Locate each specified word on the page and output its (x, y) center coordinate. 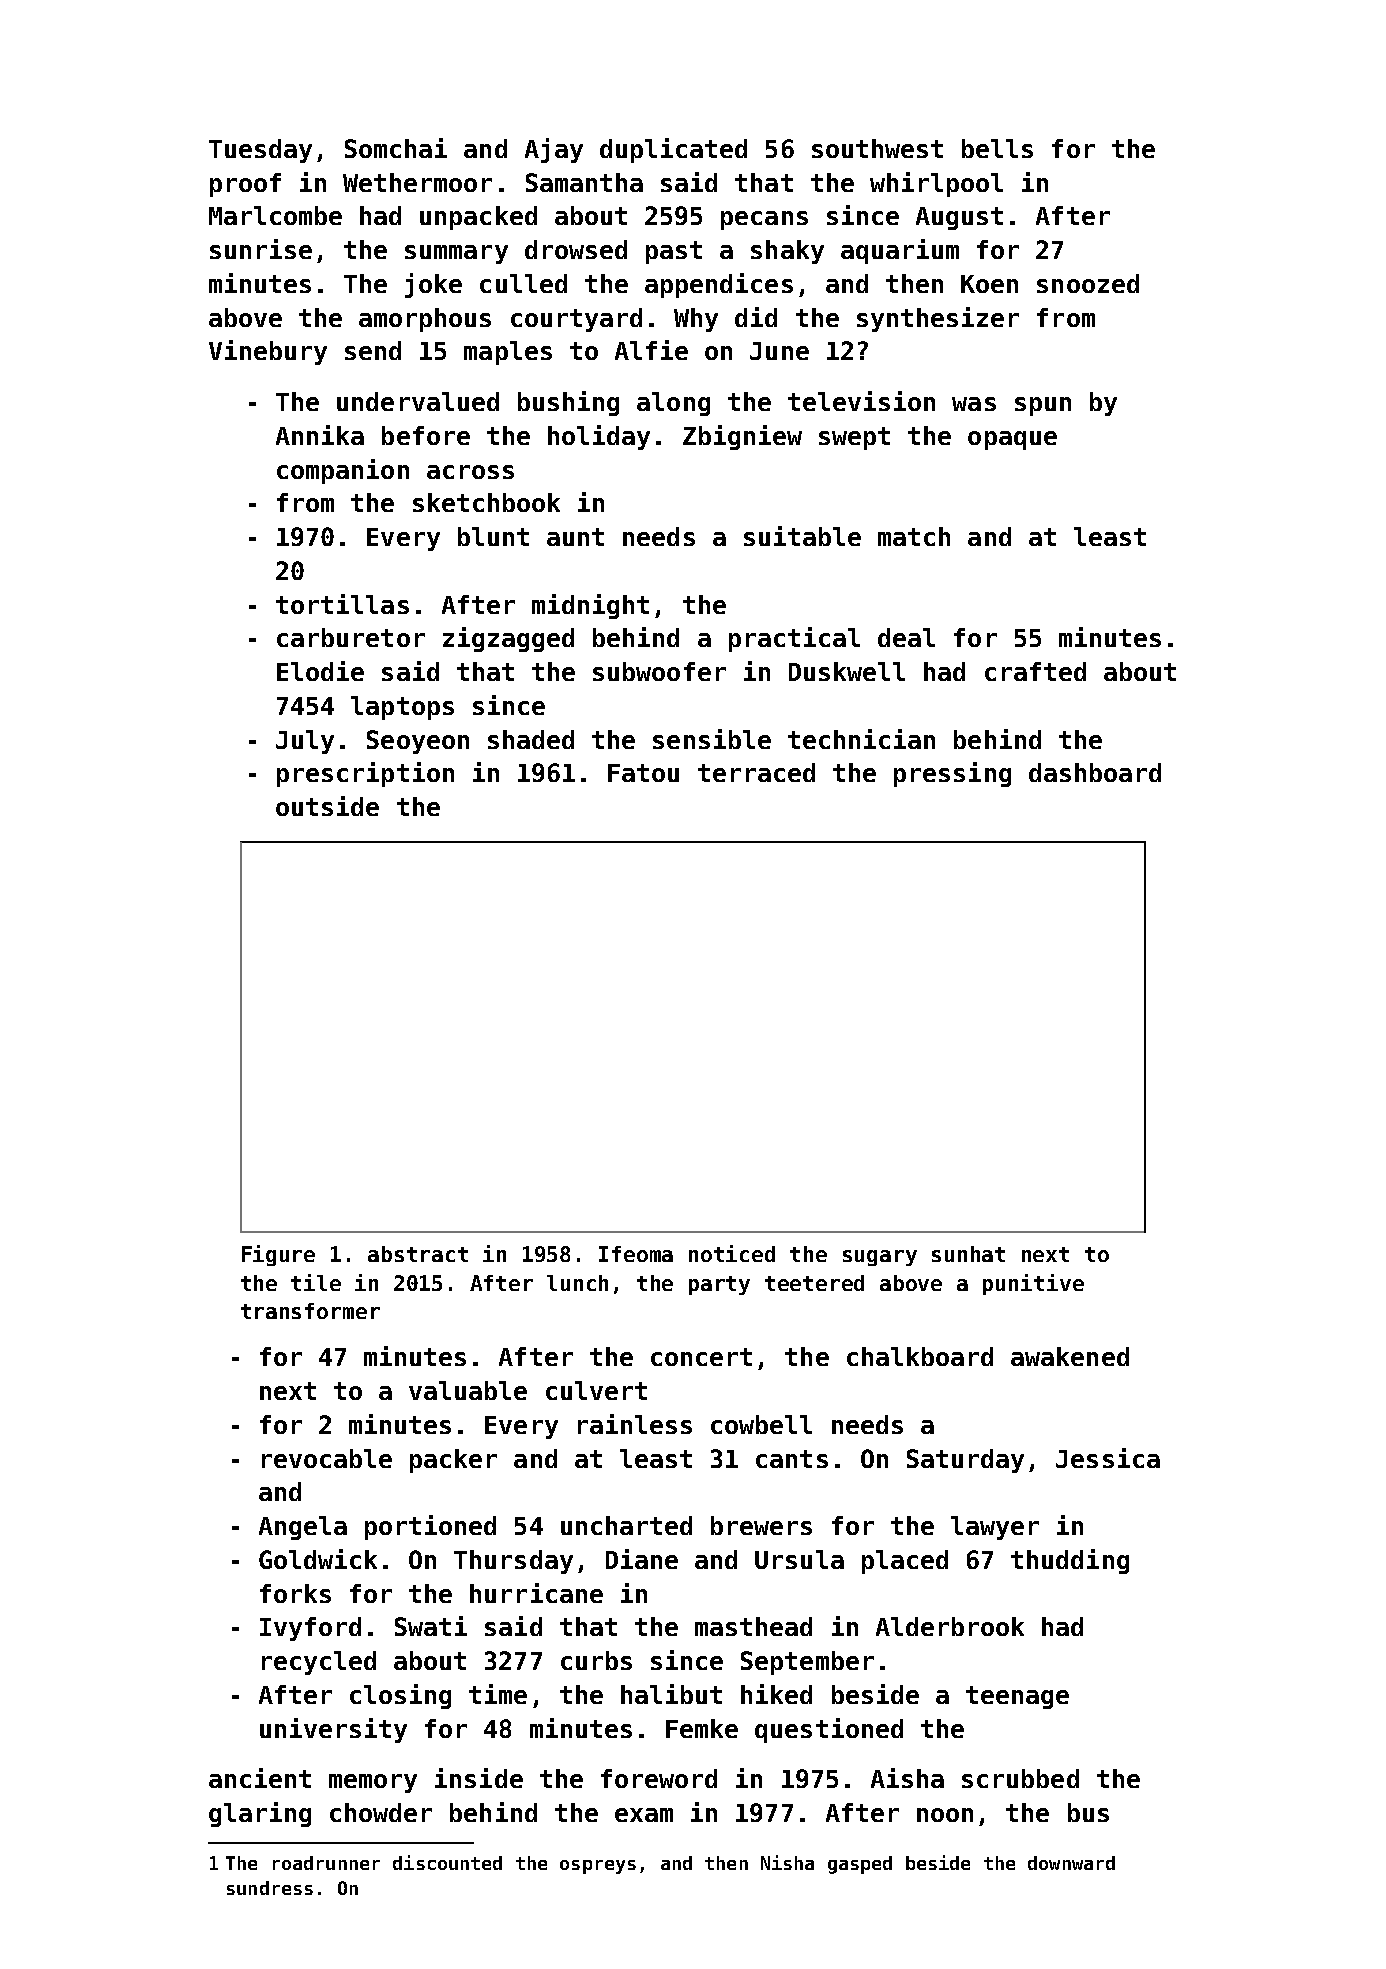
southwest (877, 148)
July (305, 742)
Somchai (396, 148)
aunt (575, 537)
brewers (761, 1525)
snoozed (1088, 283)
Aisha (907, 1778)
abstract (418, 1254)
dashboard (1095, 772)
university (333, 1730)
